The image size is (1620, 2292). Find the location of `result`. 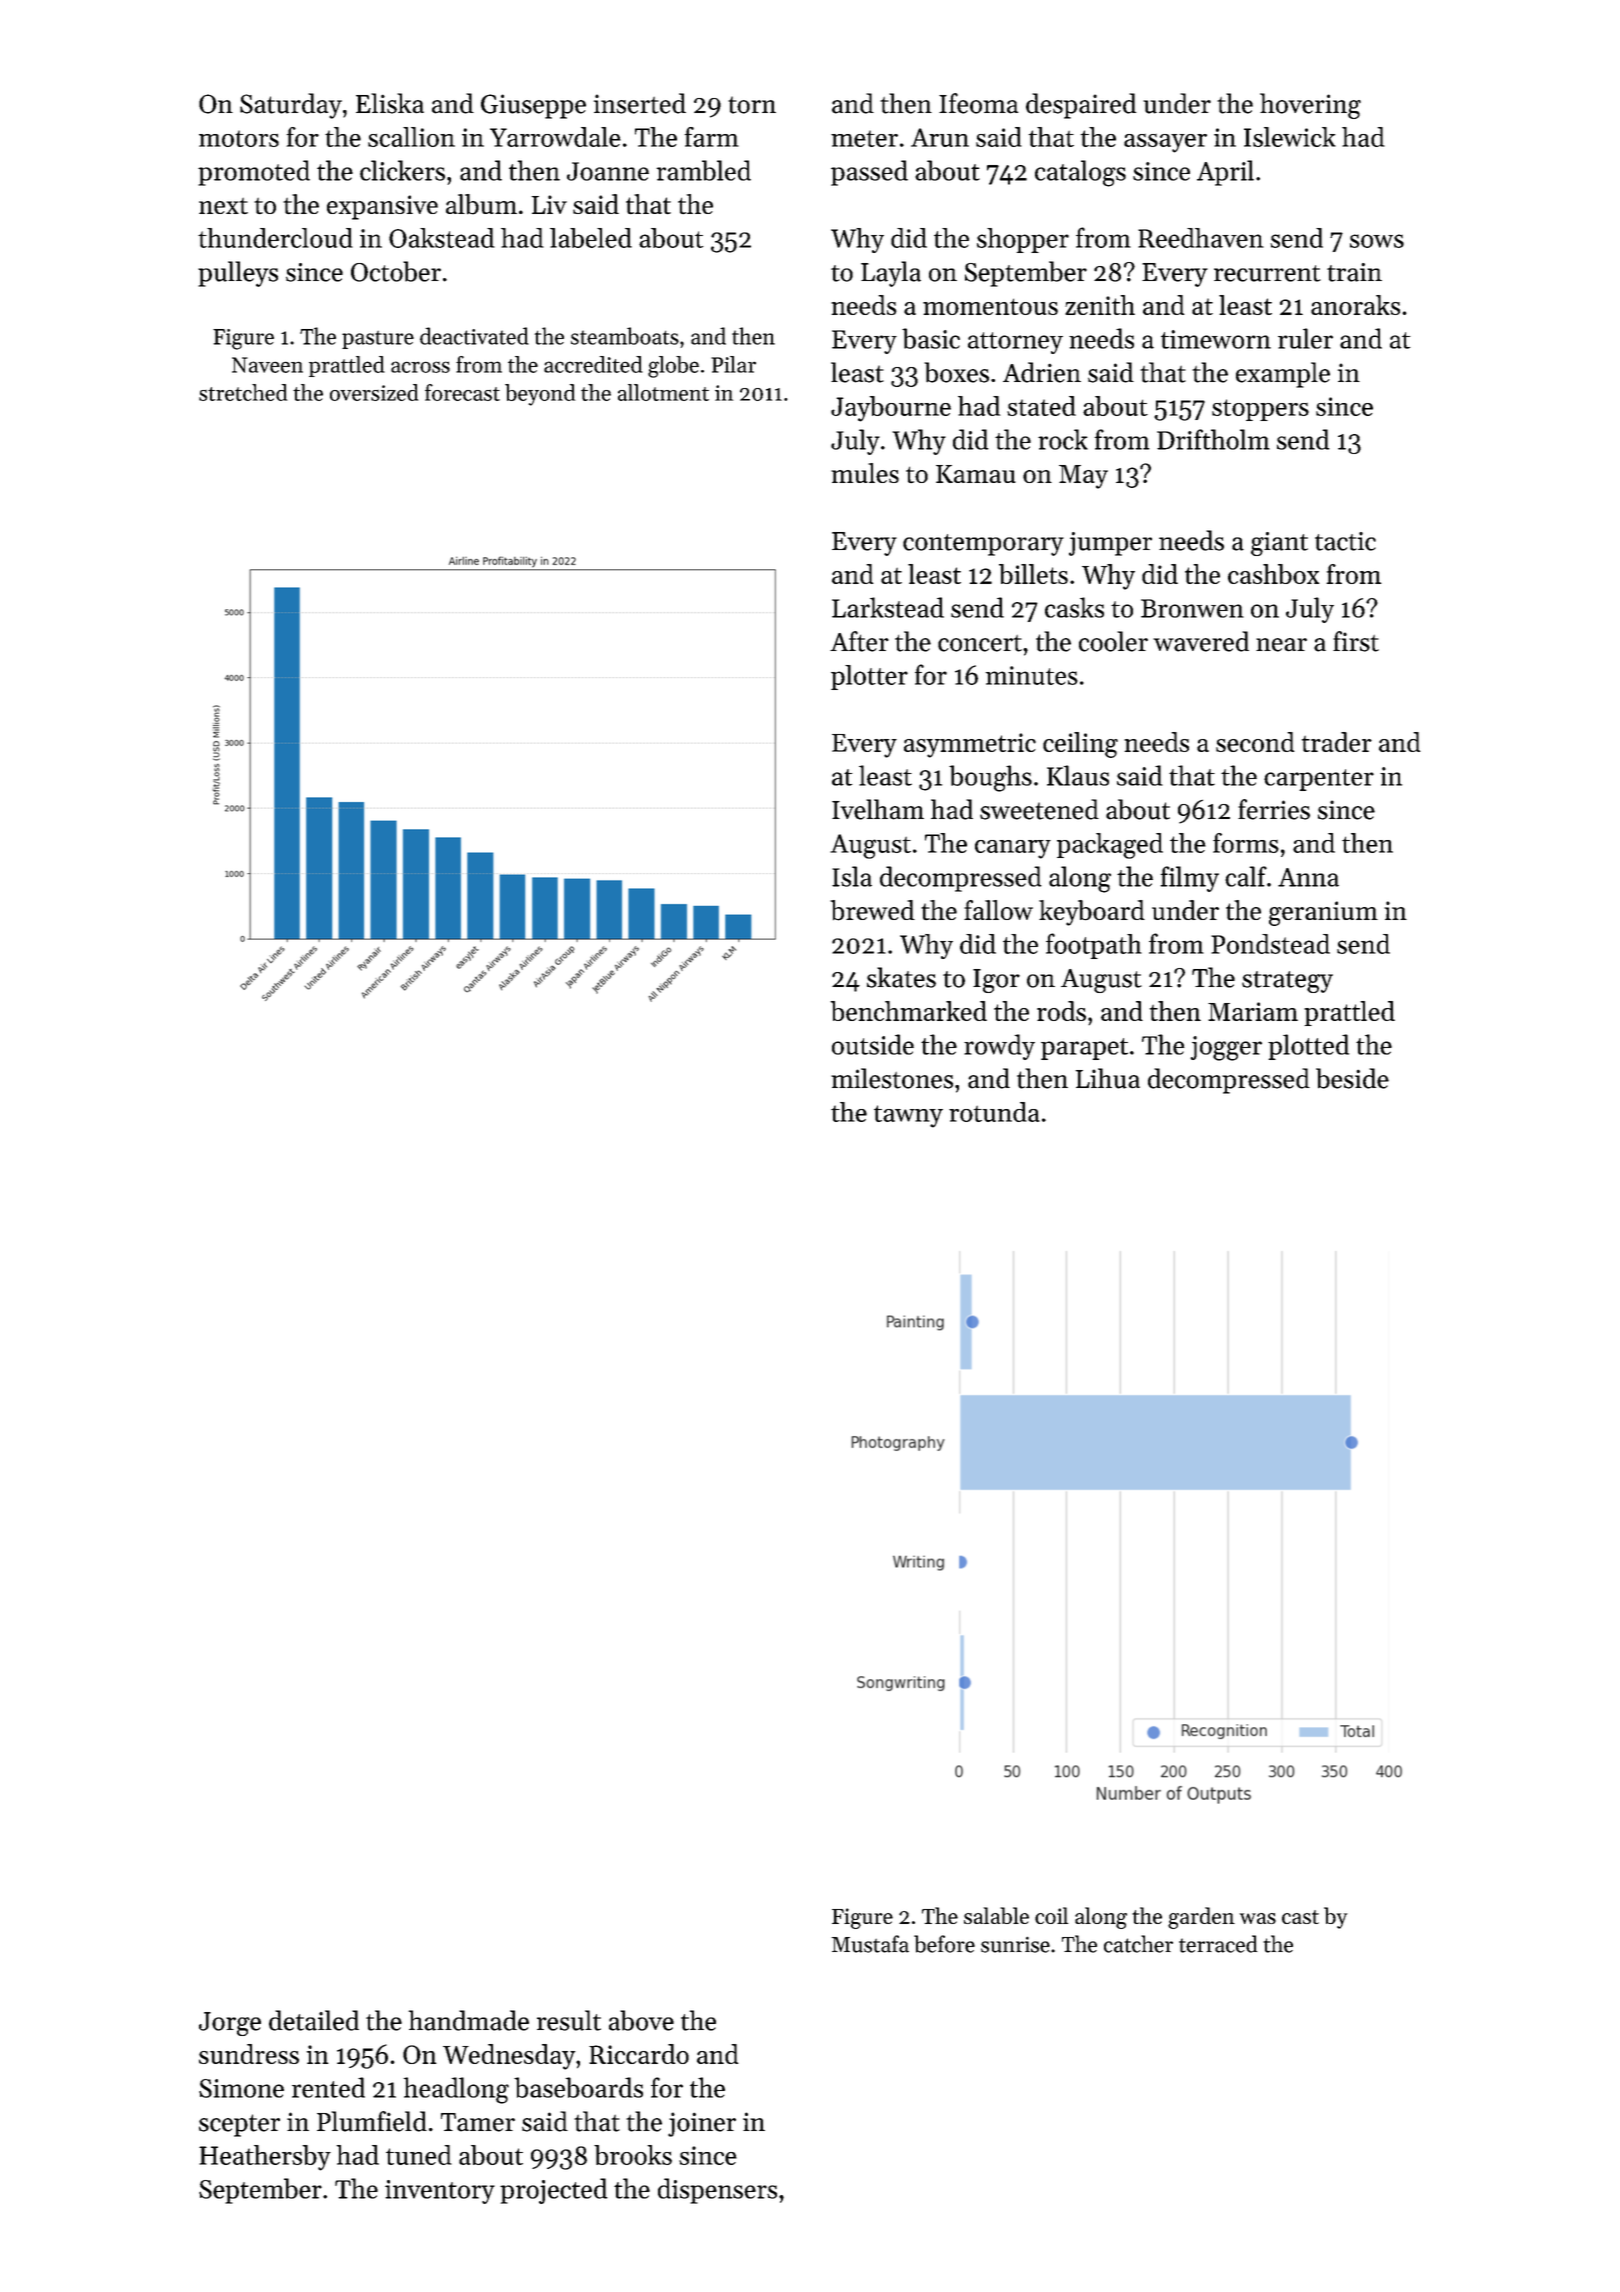

result is located at coordinates (569, 2020).
